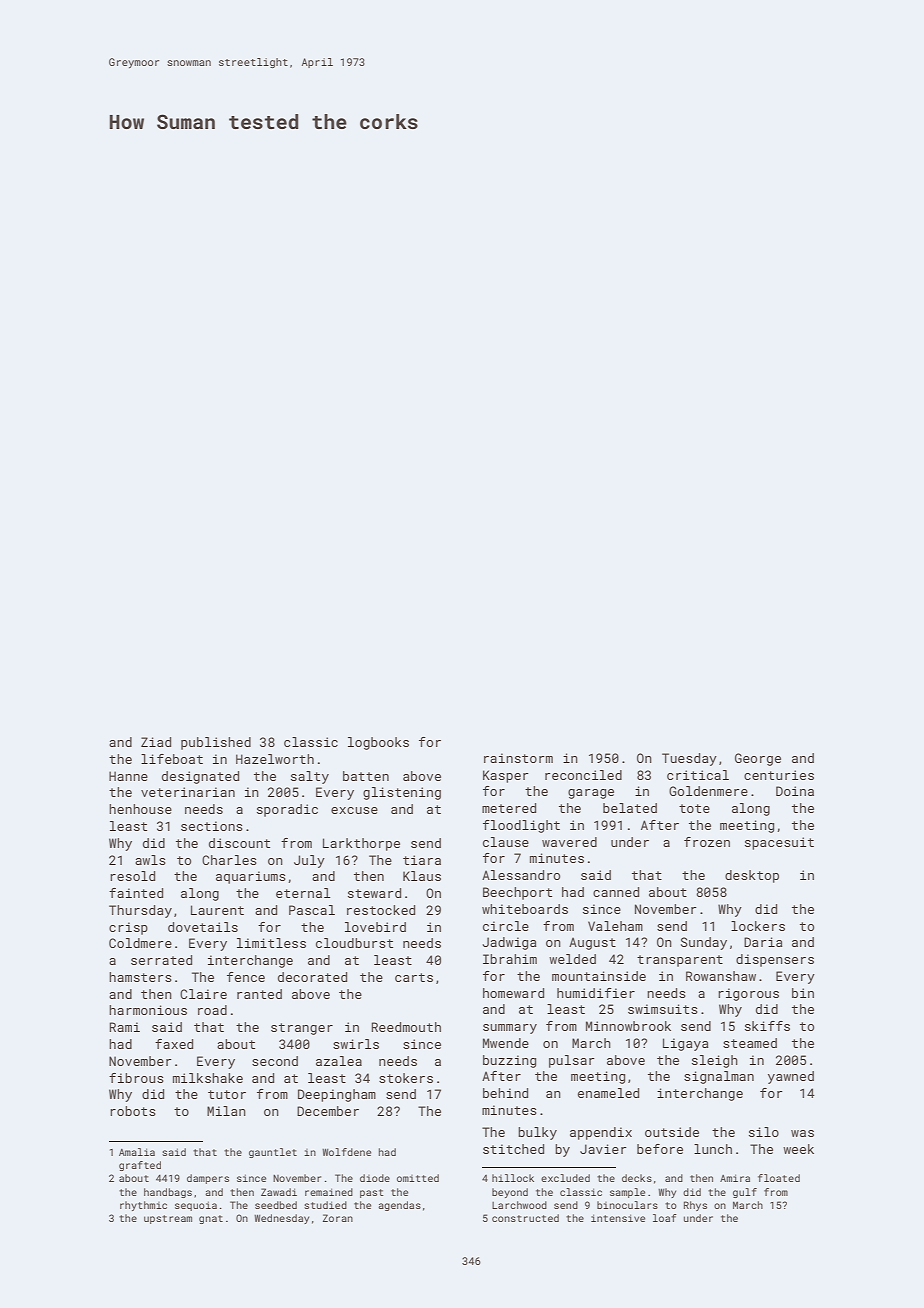 Image resolution: width=924 pixels, height=1308 pixels. What do you see at coordinates (509, 808) in the screenshot?
I see `metered` at bounding box center [509, 808].
